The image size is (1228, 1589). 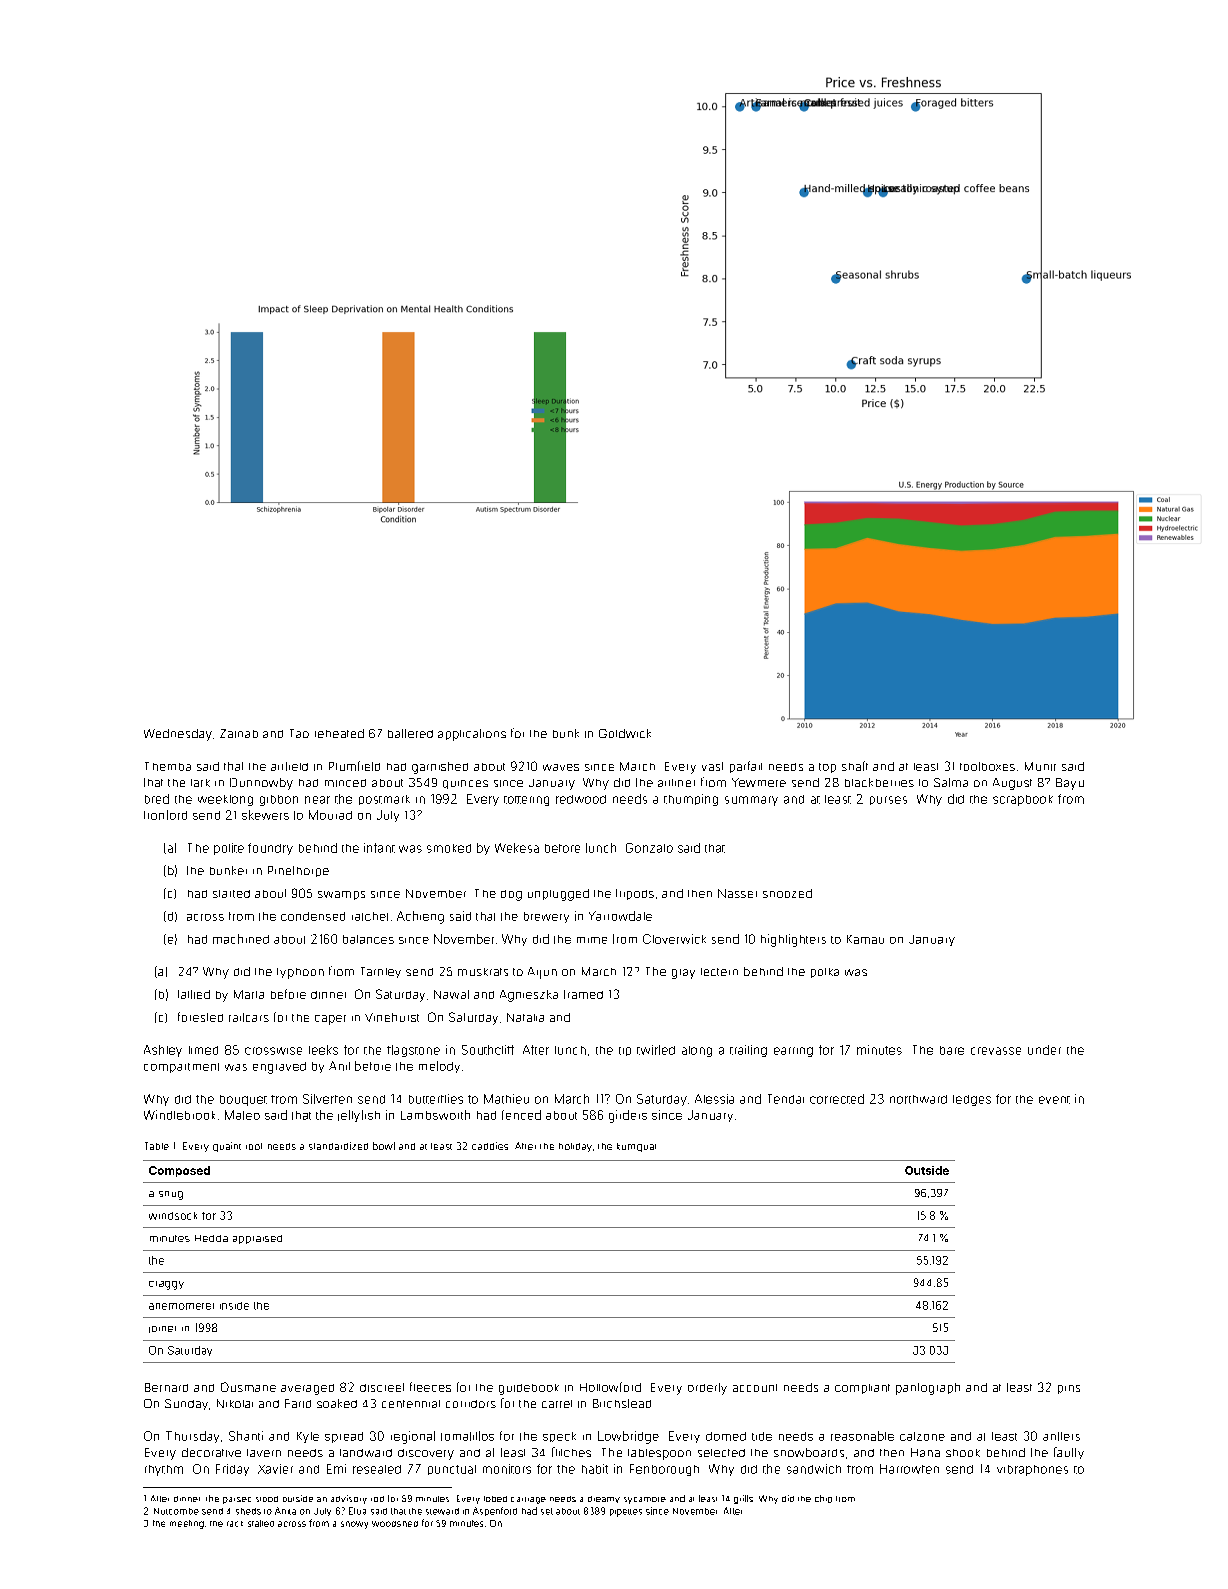 I want to click on resealed, so click(x=377, y=1469).
